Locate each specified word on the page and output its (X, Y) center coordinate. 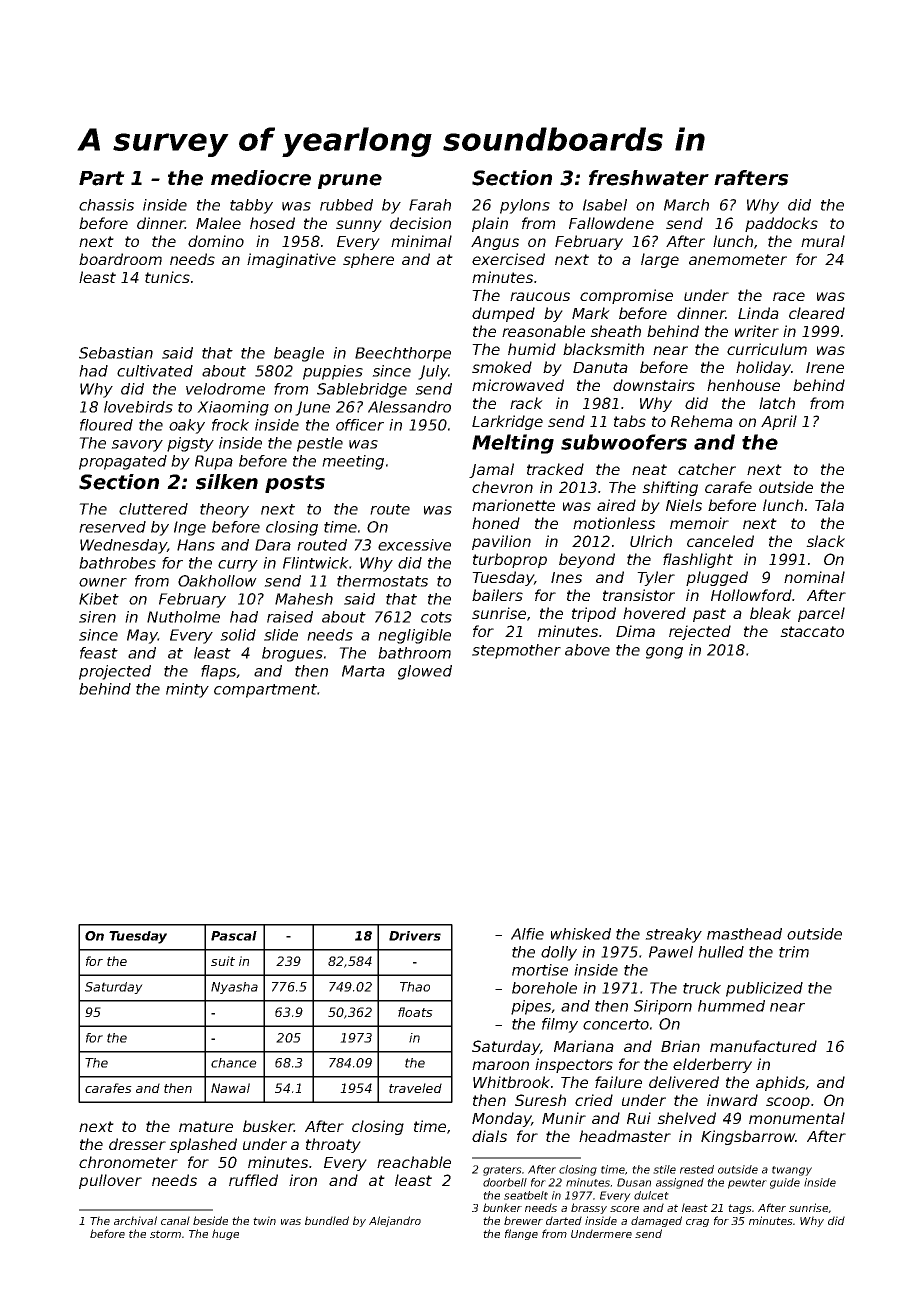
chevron (502, 487)
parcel (821, 614)
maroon (500, 1065)
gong (664, 653)
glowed (425, 672)
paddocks (781, 224)
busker (268, 1126)
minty (187, 690)
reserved (112, 527)
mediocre (261, 178)
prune (350, 181)
